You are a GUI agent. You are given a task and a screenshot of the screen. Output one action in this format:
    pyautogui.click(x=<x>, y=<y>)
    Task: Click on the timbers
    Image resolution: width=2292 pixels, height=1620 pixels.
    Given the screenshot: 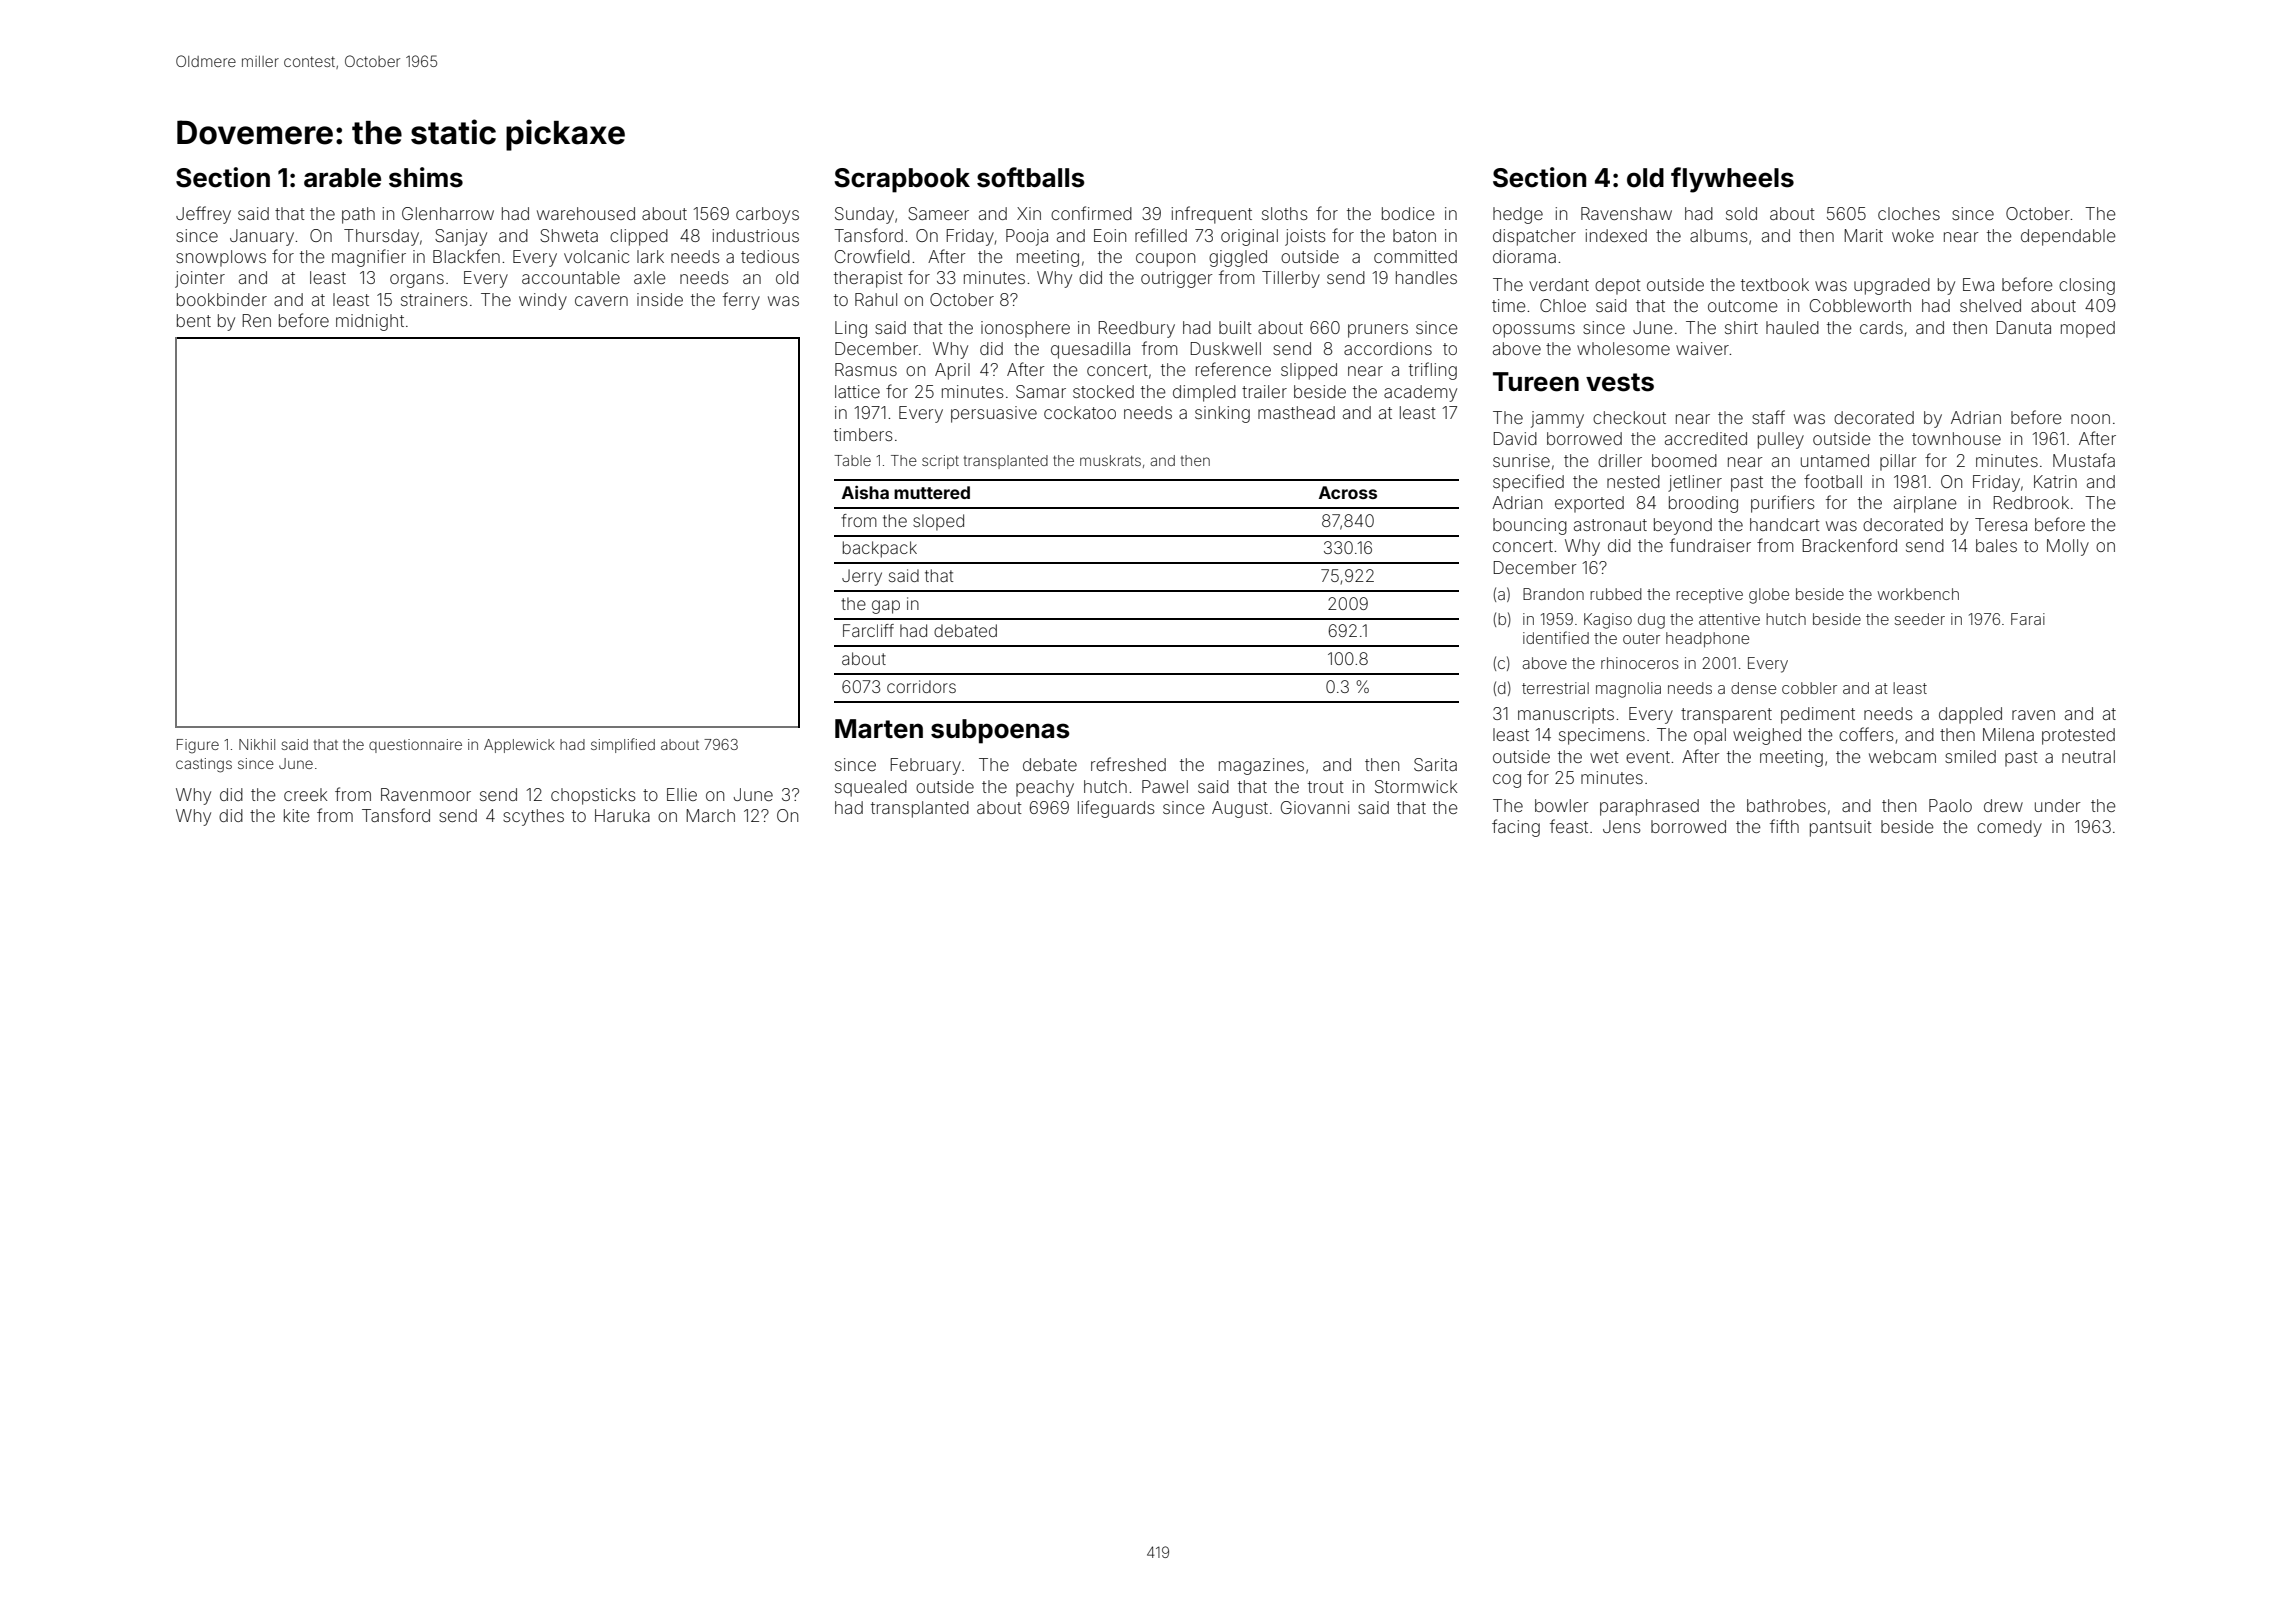 What is the action you would take?
    pyautogui.click(x=863, y=434)
